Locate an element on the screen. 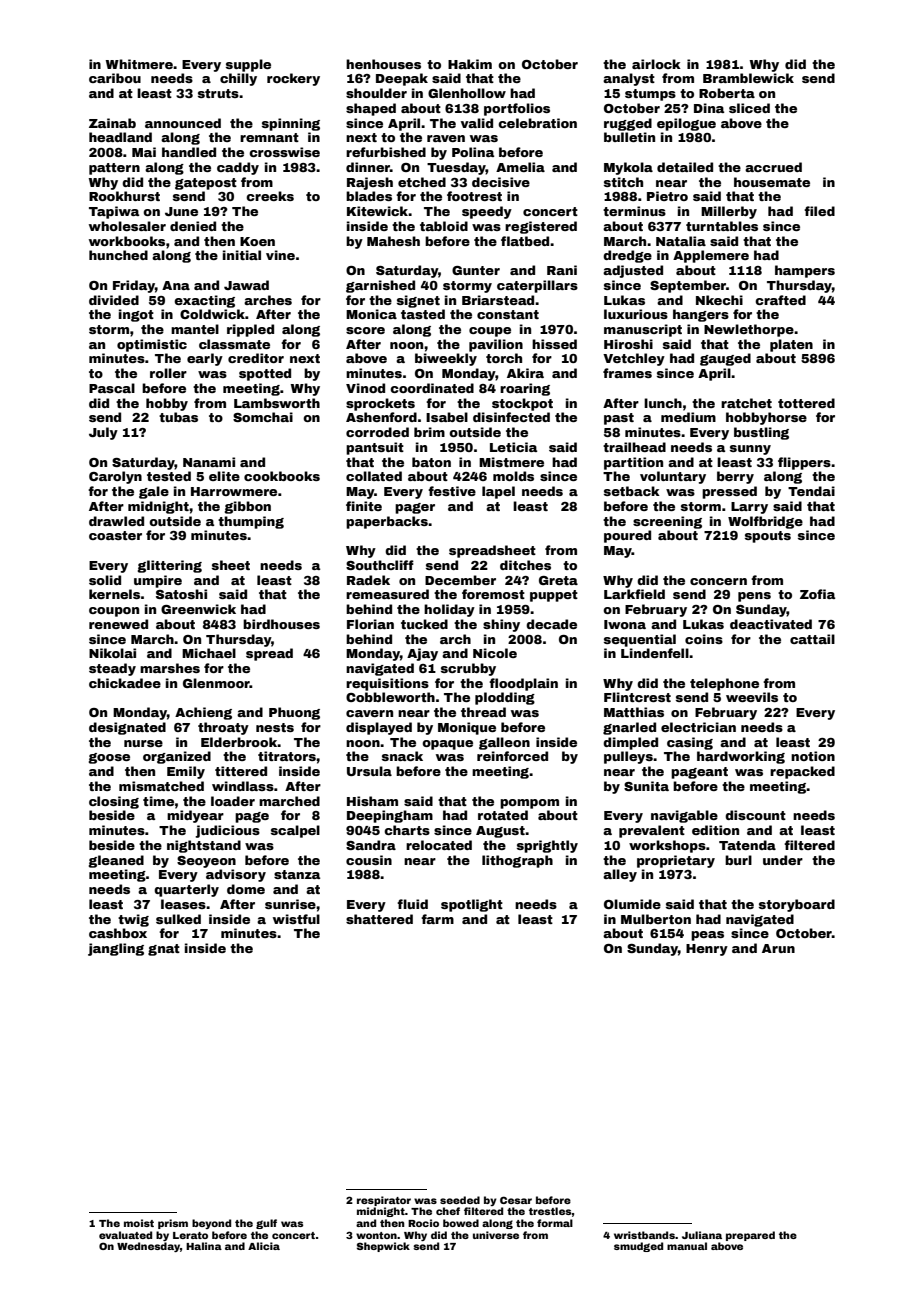 This screenshot has width=924, height=1308. Mahesh is located at coordinates (393, 241).
